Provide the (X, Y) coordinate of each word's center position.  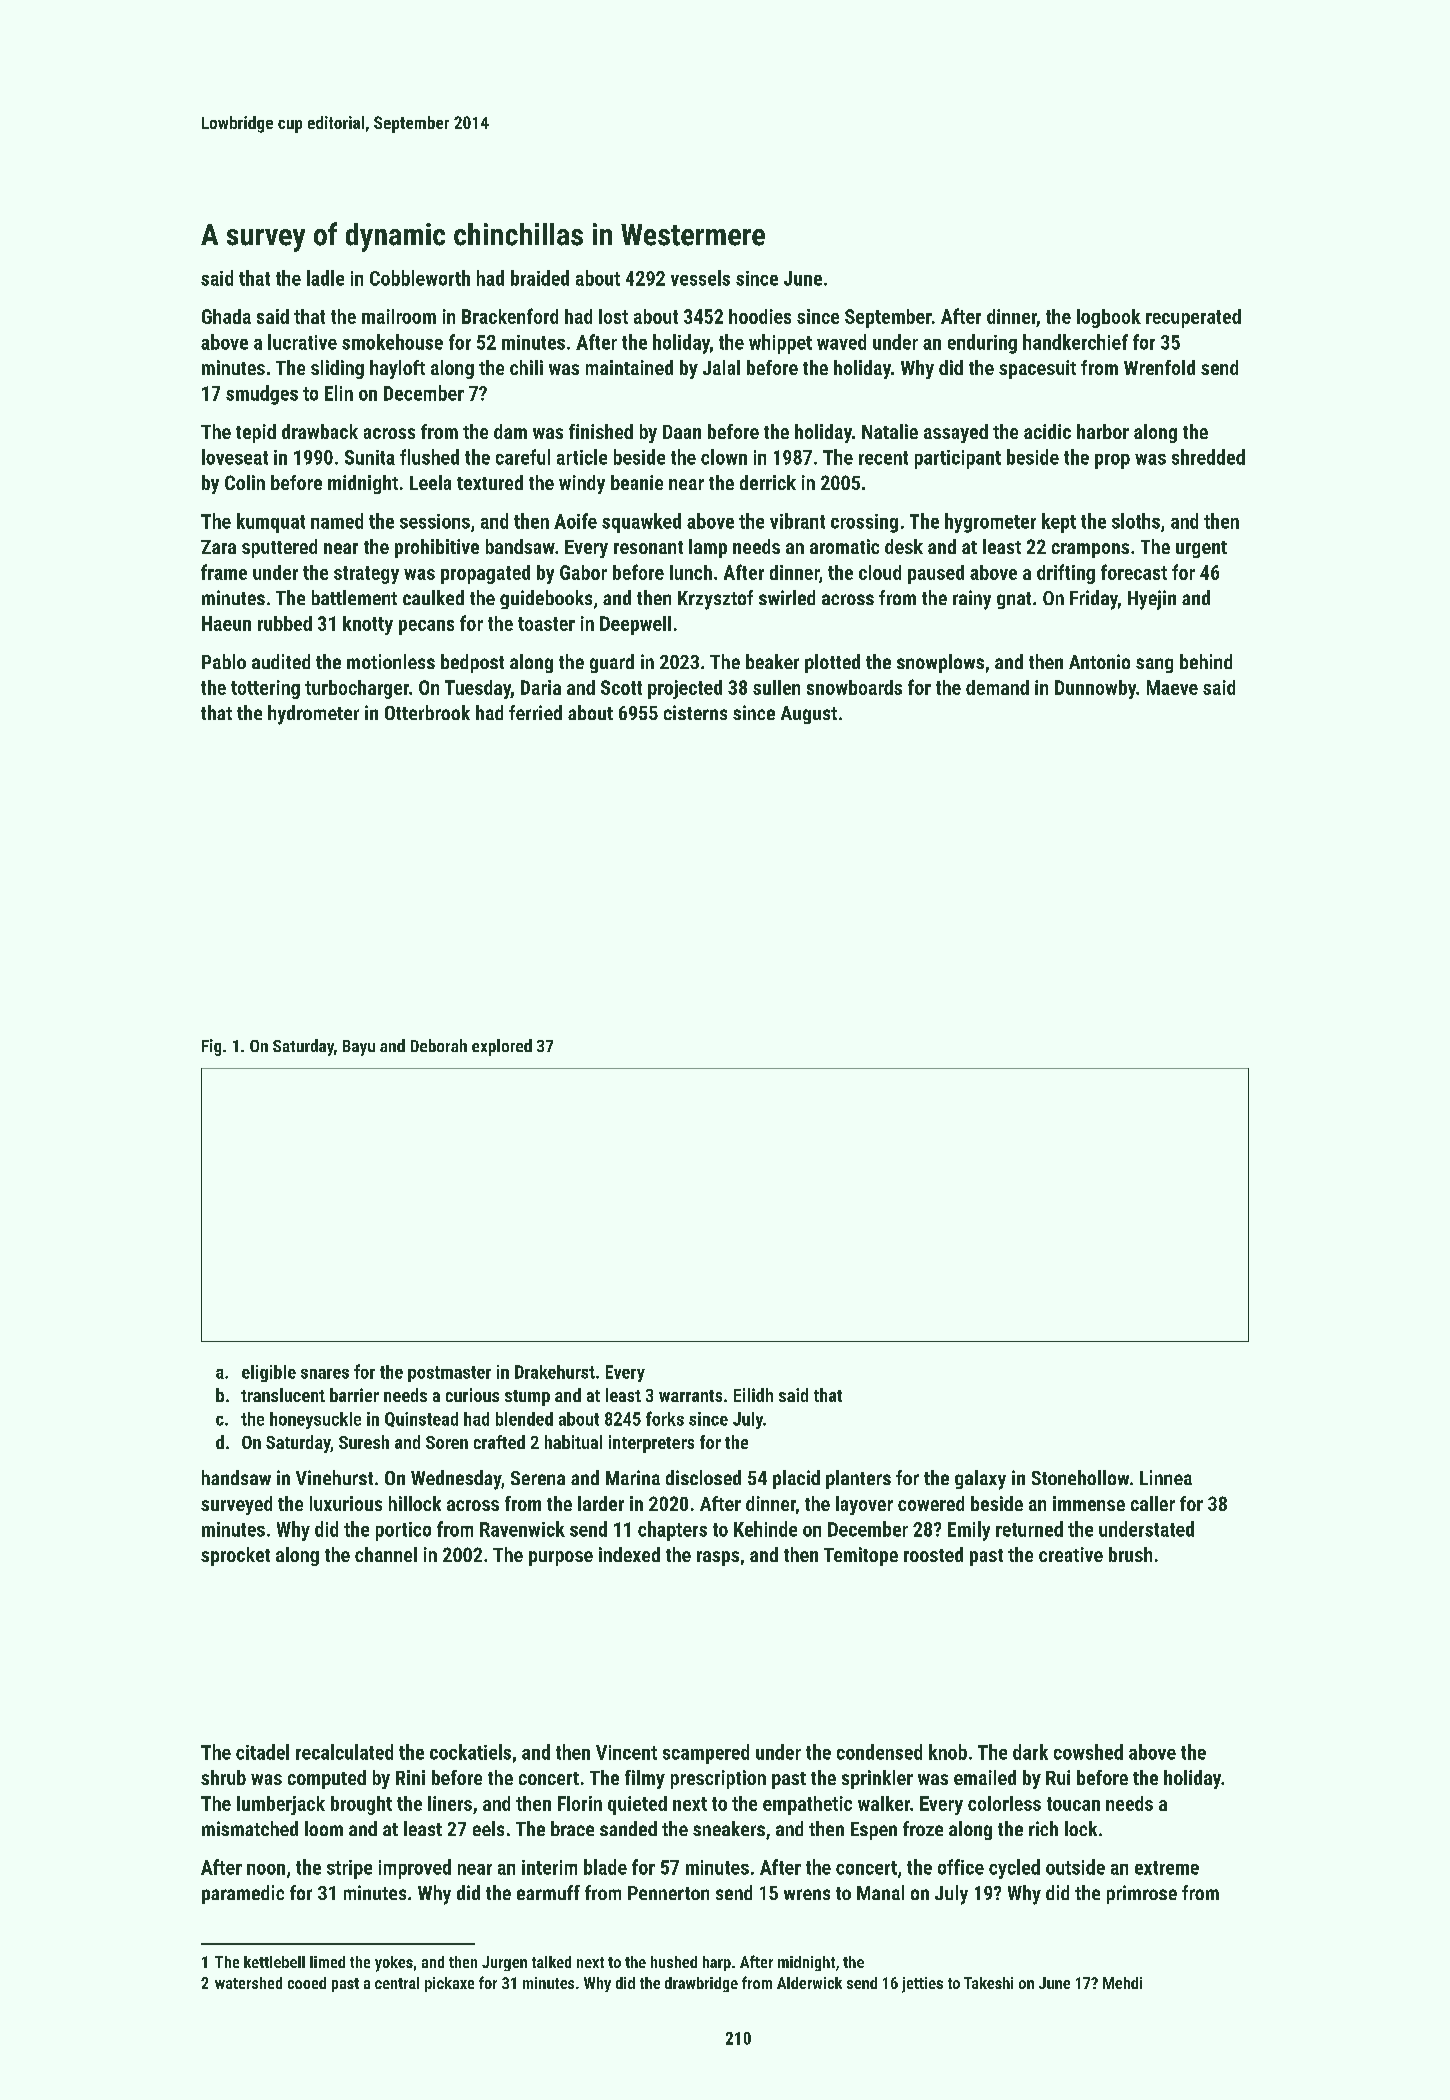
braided (540, 278)
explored (502, 1047)
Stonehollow (1080, 1477)
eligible (269, 1373)
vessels (700, 278)
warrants (690, 1396)
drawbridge (701, 1984)
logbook (1109, 318)
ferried (535, 712)
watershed (248, 1983)
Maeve (1172, 687)
